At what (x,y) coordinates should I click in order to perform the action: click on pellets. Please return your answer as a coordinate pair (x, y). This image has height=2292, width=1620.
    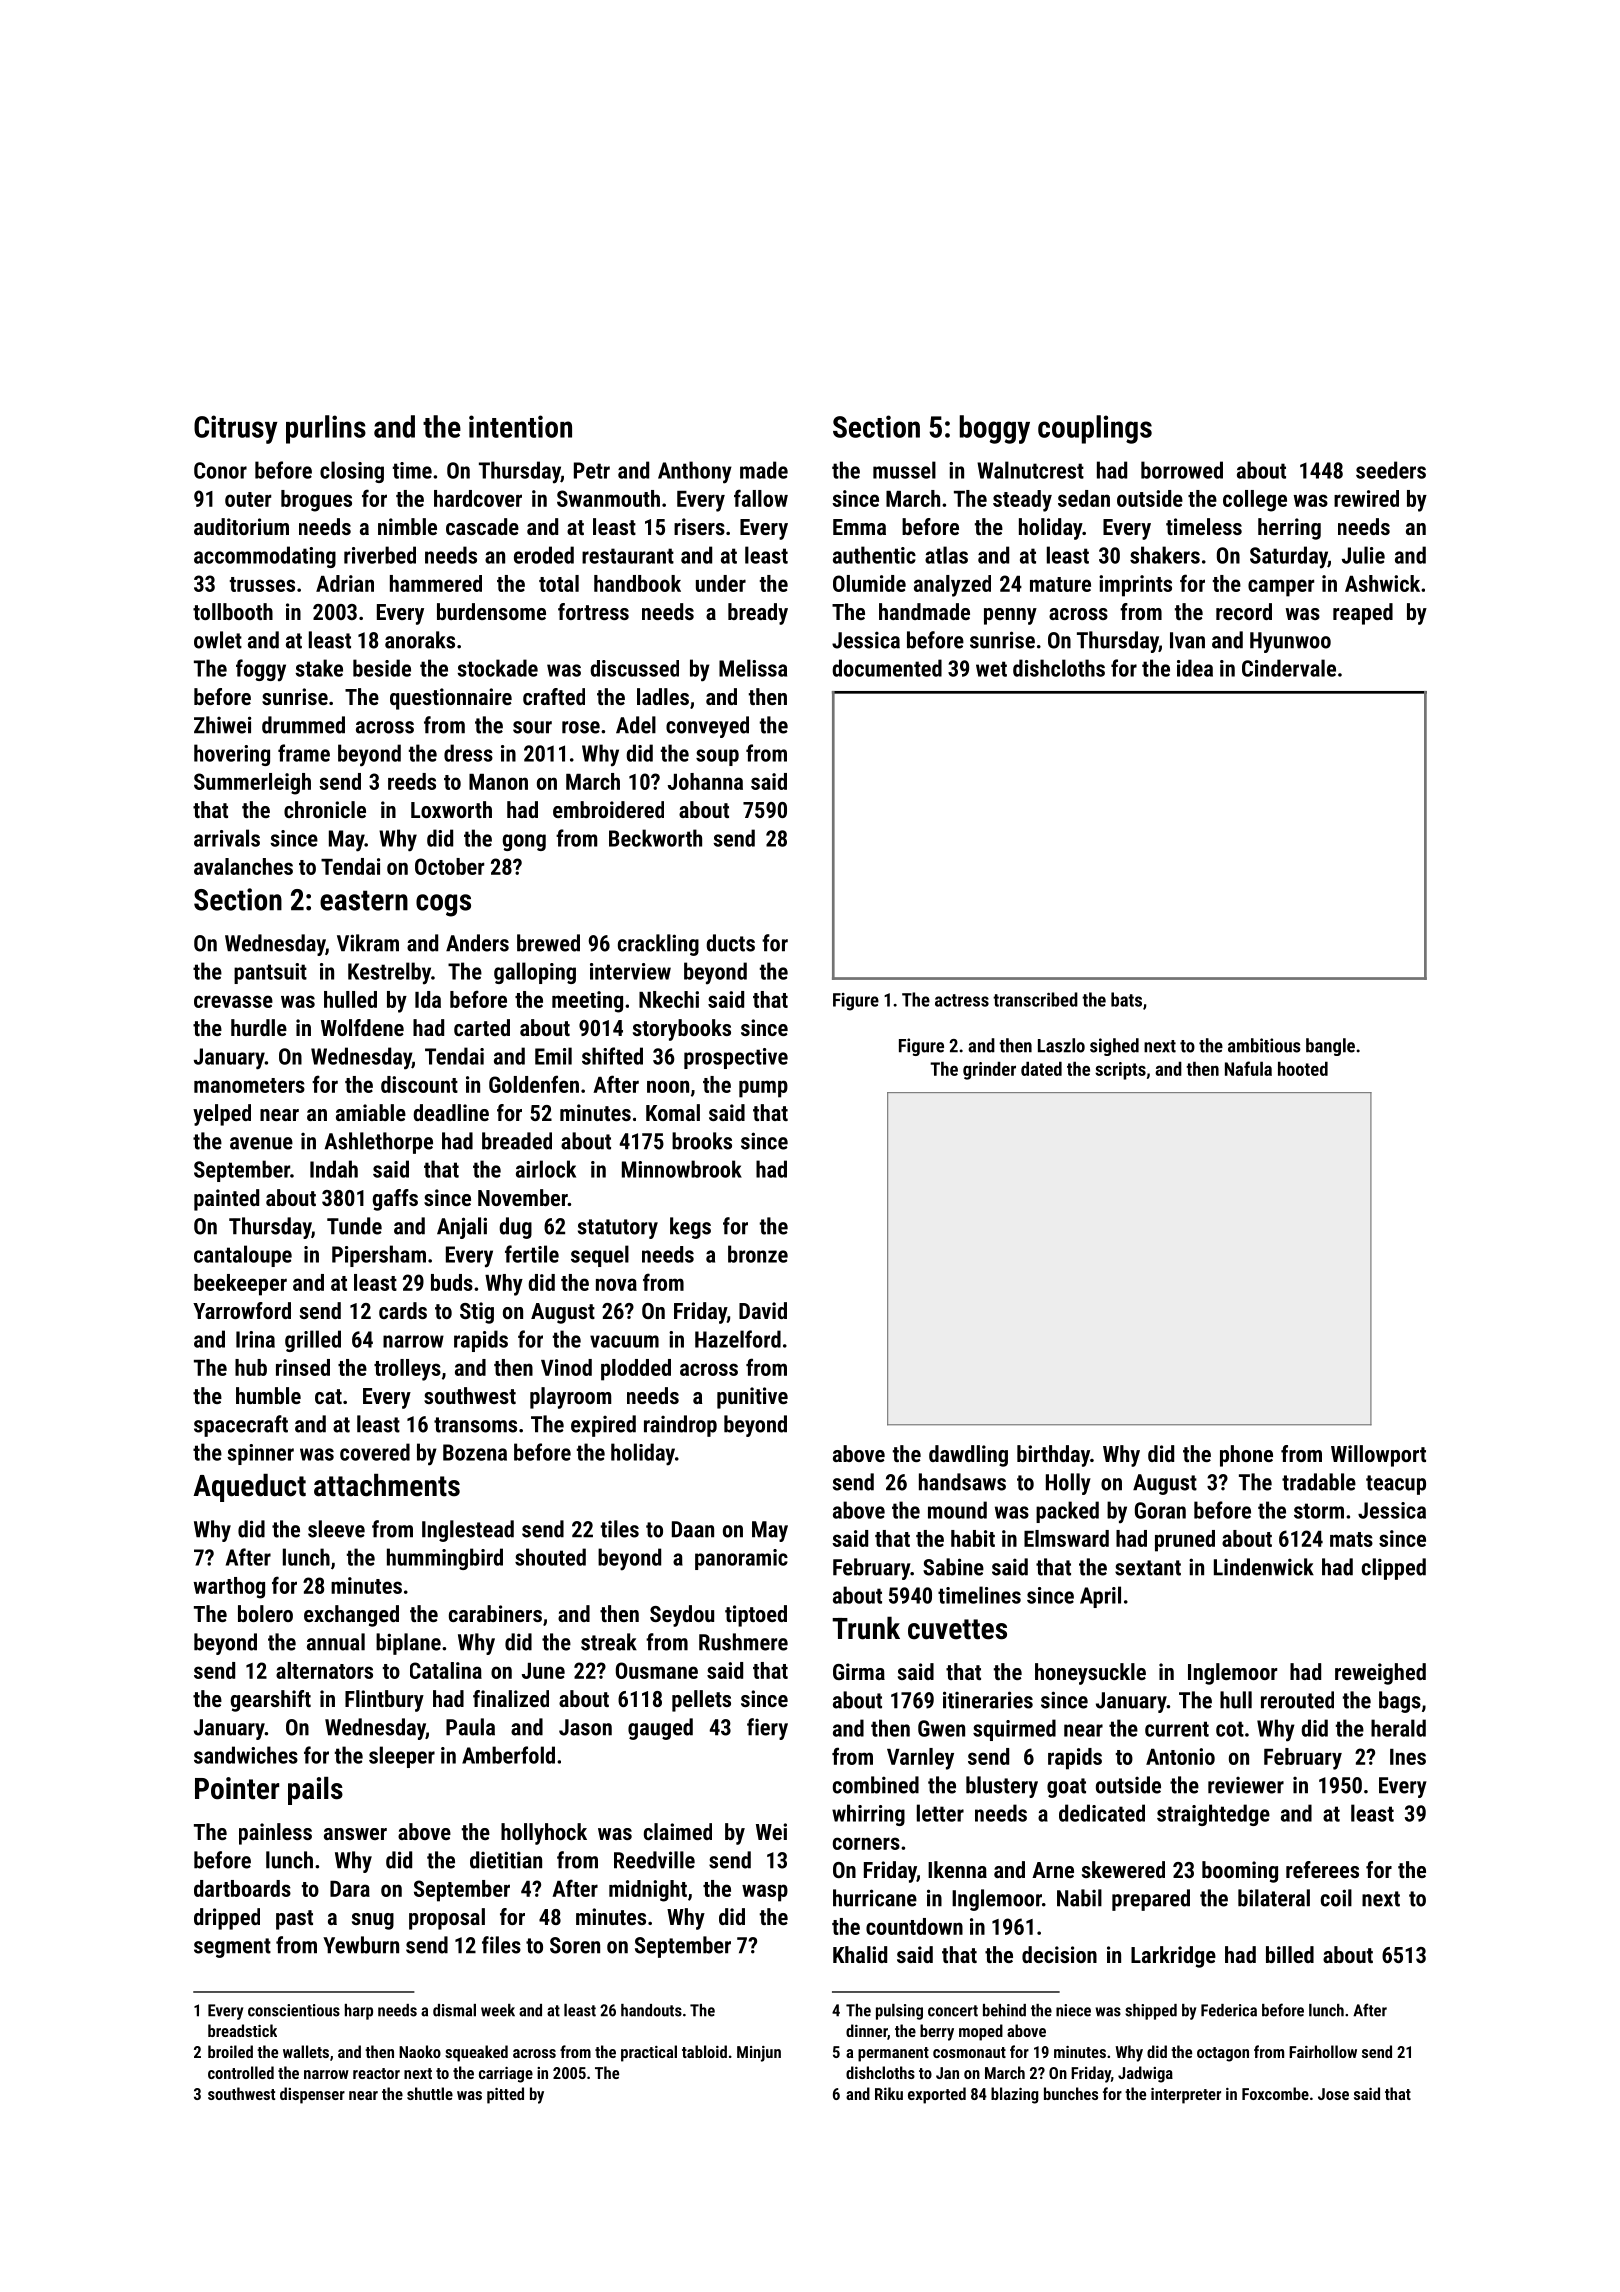
    Looking at the image, I should click on (701, 1701).
